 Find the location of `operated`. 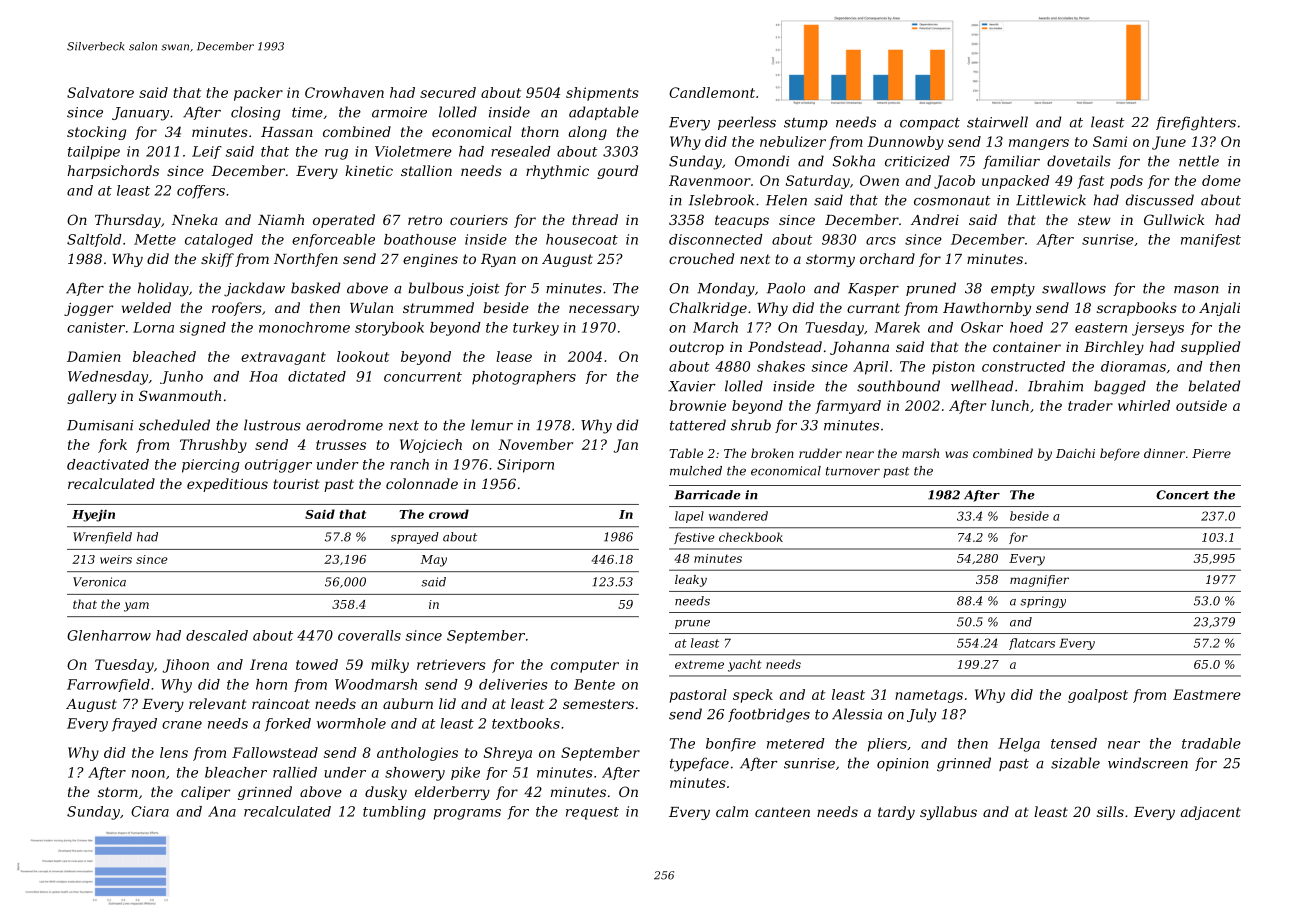

operated is located at coordinates (344, 221).
